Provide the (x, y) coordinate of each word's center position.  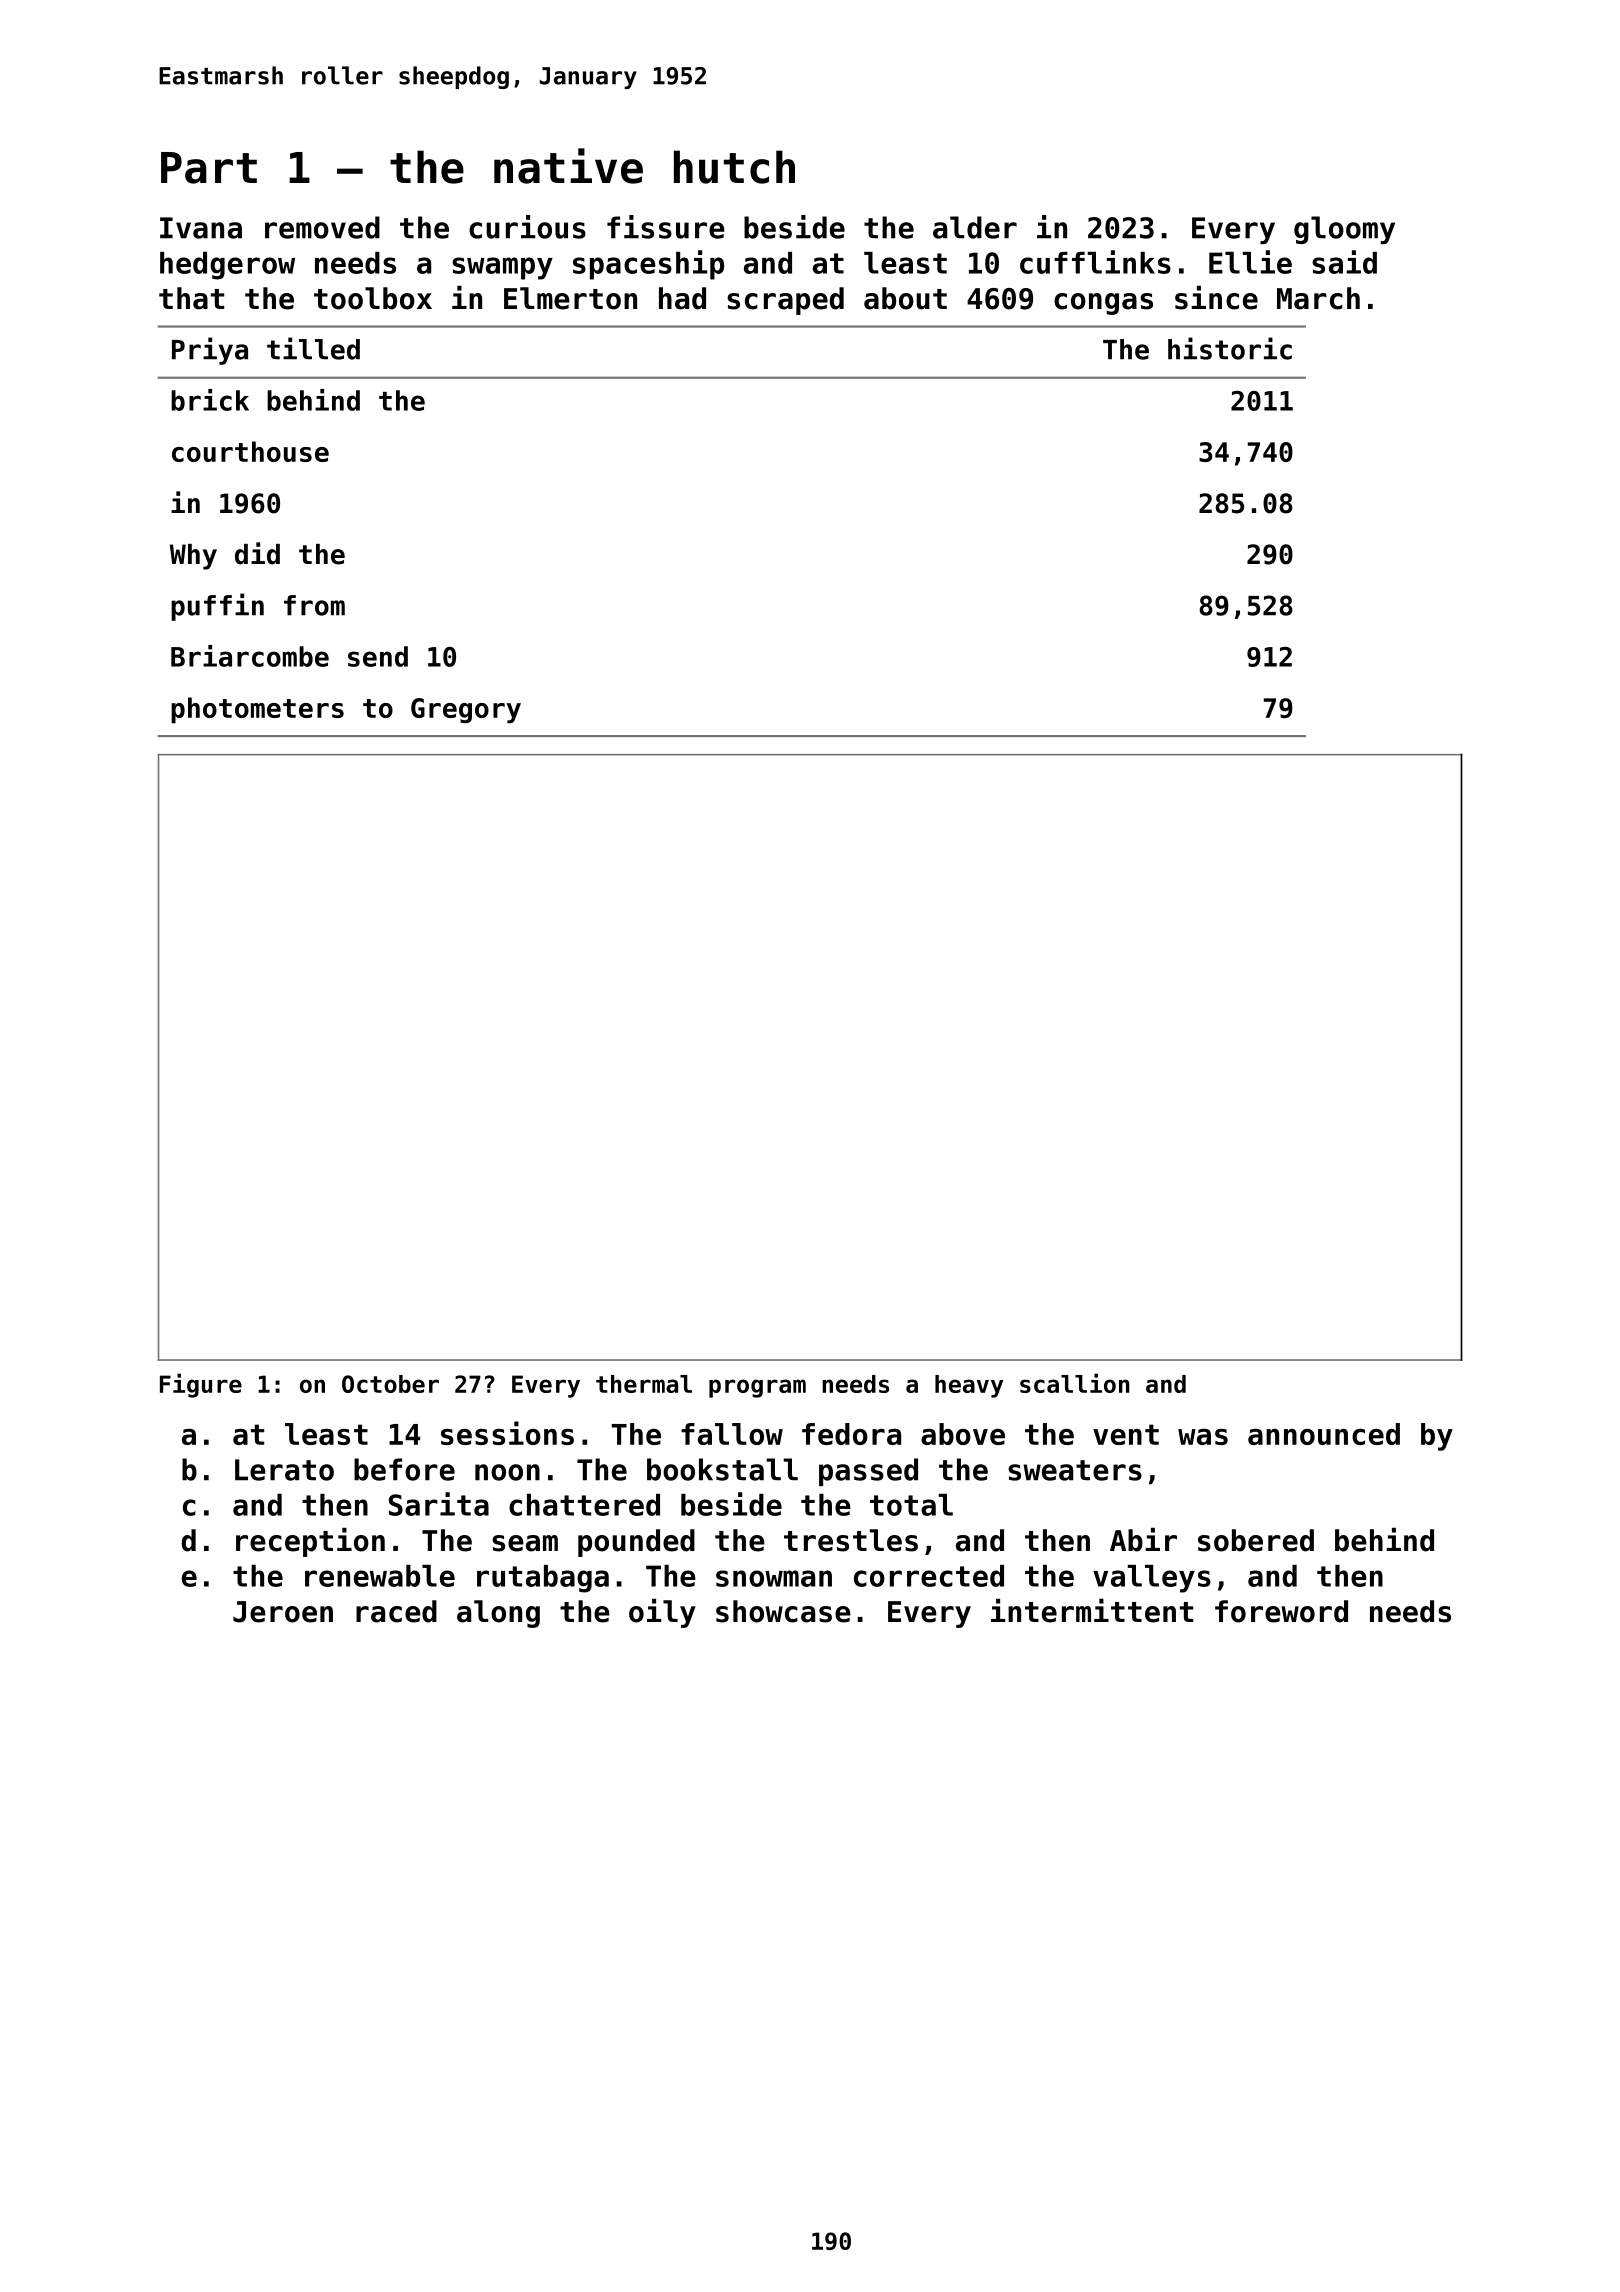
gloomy (1344, 230)
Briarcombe (250, 656)
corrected (929, 1576)
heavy (969, 1386)
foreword (1281, 1611)
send (378, 656)
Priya (210, 351)
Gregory (466, 711)
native (568, 166)
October (390, 1384)
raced (396, 1611)
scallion (1075, 1383)
